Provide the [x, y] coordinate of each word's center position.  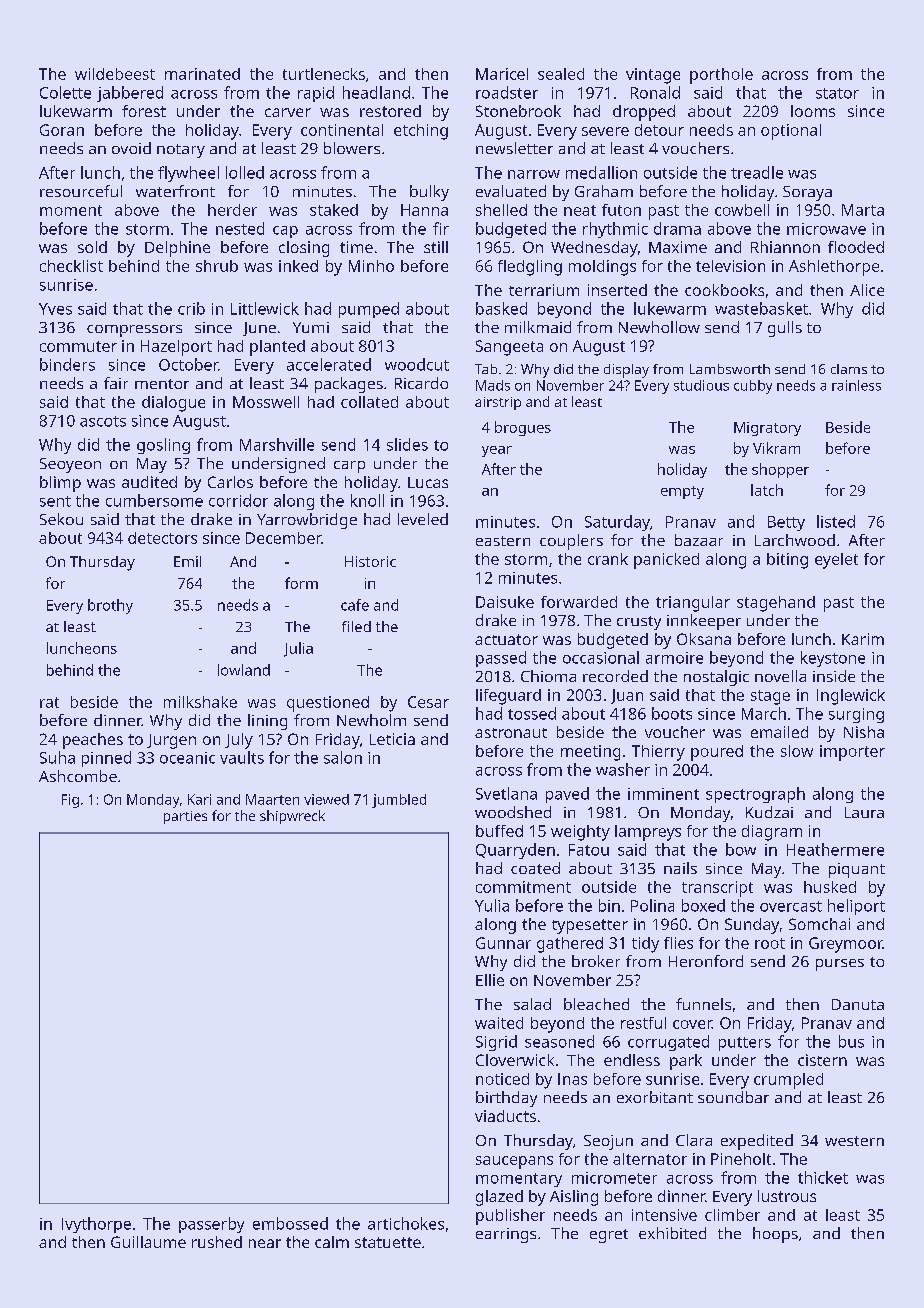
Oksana [704, 639]
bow [741, 849]
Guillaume [148, 1242]
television [730, 266]
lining [267, 722]
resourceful [81, 191]
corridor [238, 500]
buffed [499, 831]
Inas [572, 1079]
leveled [423, 519]
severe [605, 131]
